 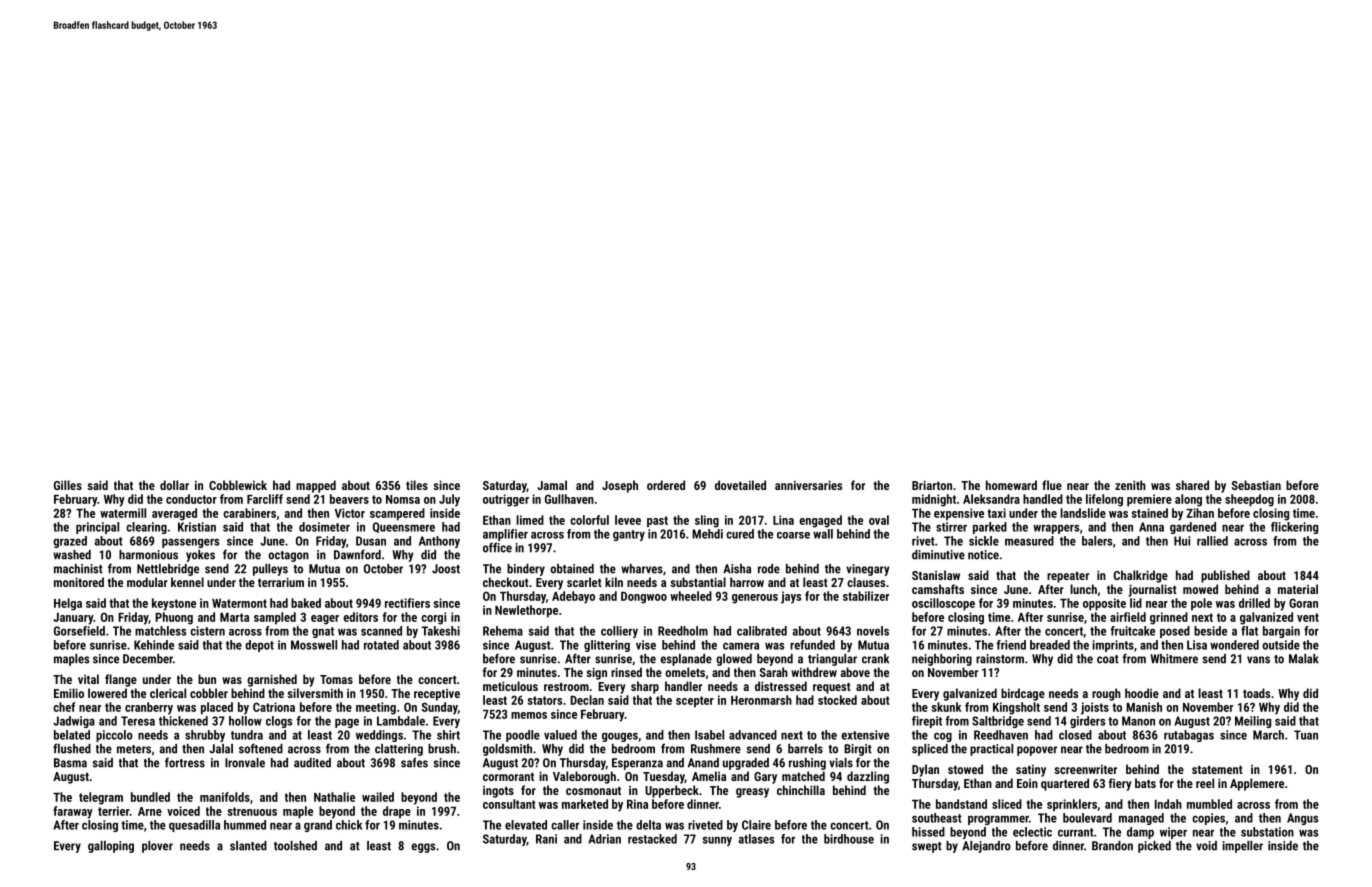 I want to click on repeater, so click(x=1068, y=577).
